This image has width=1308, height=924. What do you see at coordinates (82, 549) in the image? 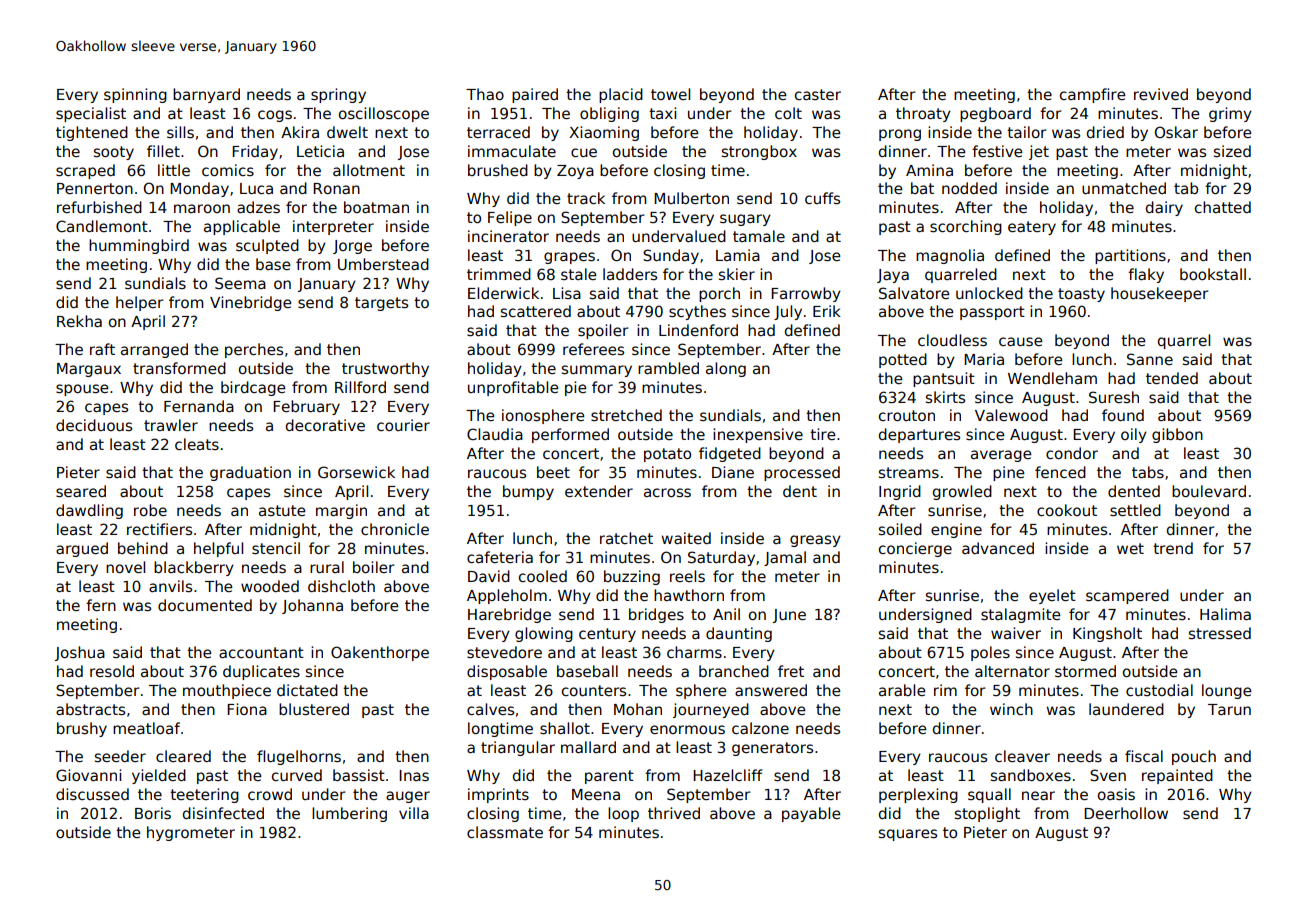
I see `argued` at bounding box center [82, 549].
